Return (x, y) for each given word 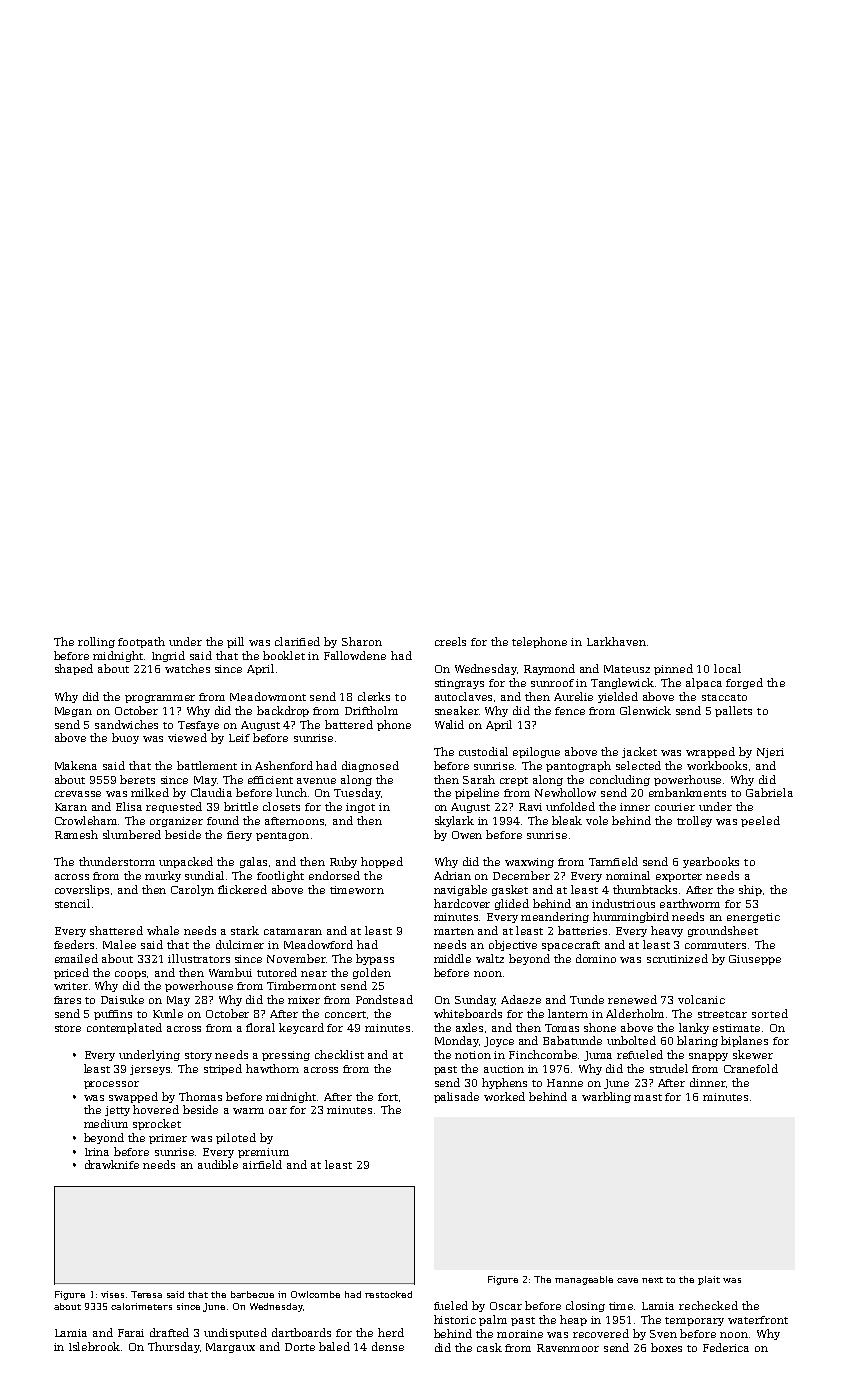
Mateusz (627, 669)
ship (750, 890)
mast (648, 1097)
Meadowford (318, 944)
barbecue (252, 1294)
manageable (584, 1280)
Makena (76, 765)
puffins (113, 1015)
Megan (73, 712)
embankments (687, 792)
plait (709, 1280)
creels (450, 641)
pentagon (282, 836)
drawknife (112, 1164)
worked (504, 1096)
